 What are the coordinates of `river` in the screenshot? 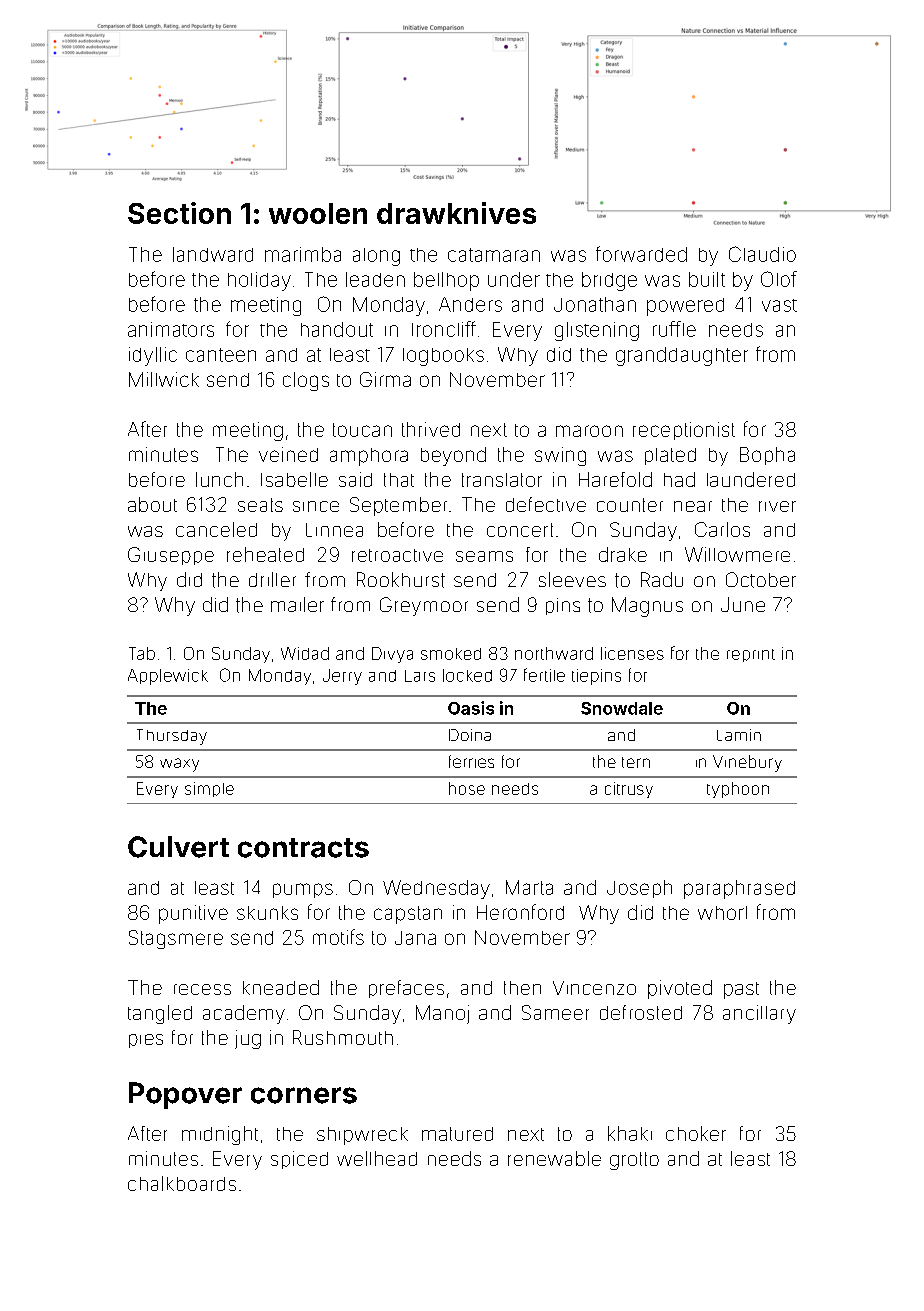 It's located at (777, 506).
